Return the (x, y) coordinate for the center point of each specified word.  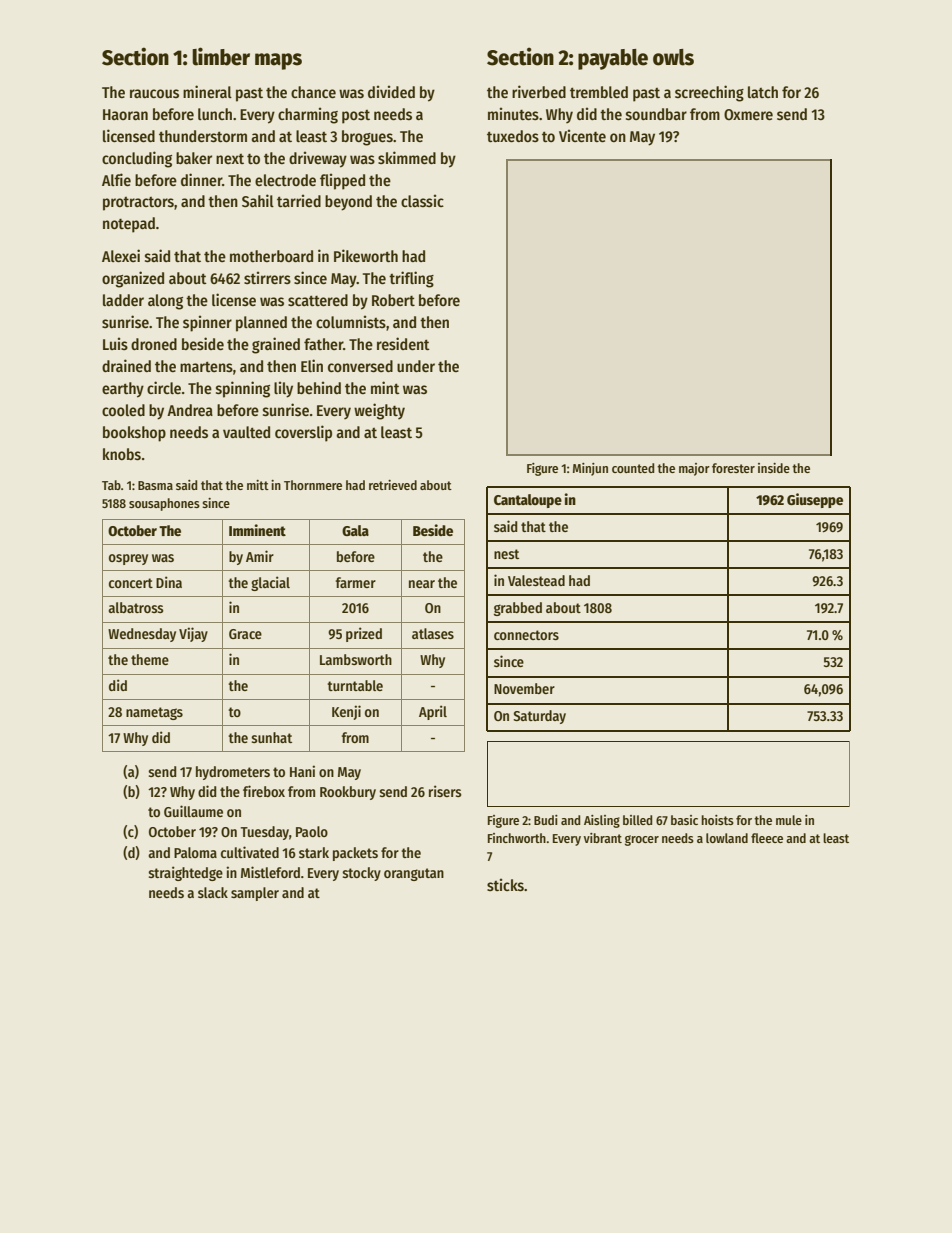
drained (126, 366)
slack (213, 892)
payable (613, 59)
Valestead (536, 580)
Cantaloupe (528, 501)
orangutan (414, 874)
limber (221, 56)
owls (673, 57)
